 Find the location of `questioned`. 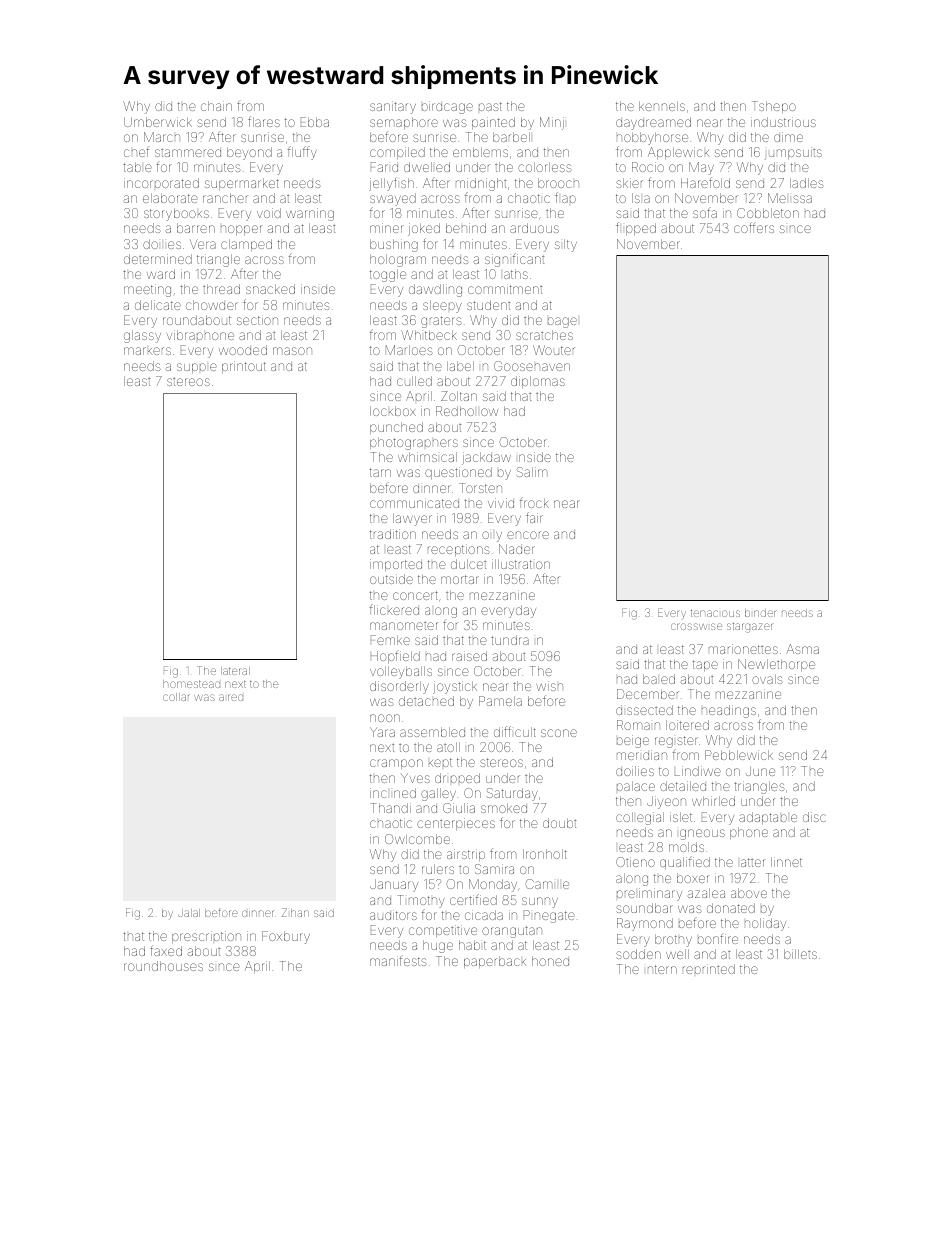

questioned is located at coordinates (458, 473).
